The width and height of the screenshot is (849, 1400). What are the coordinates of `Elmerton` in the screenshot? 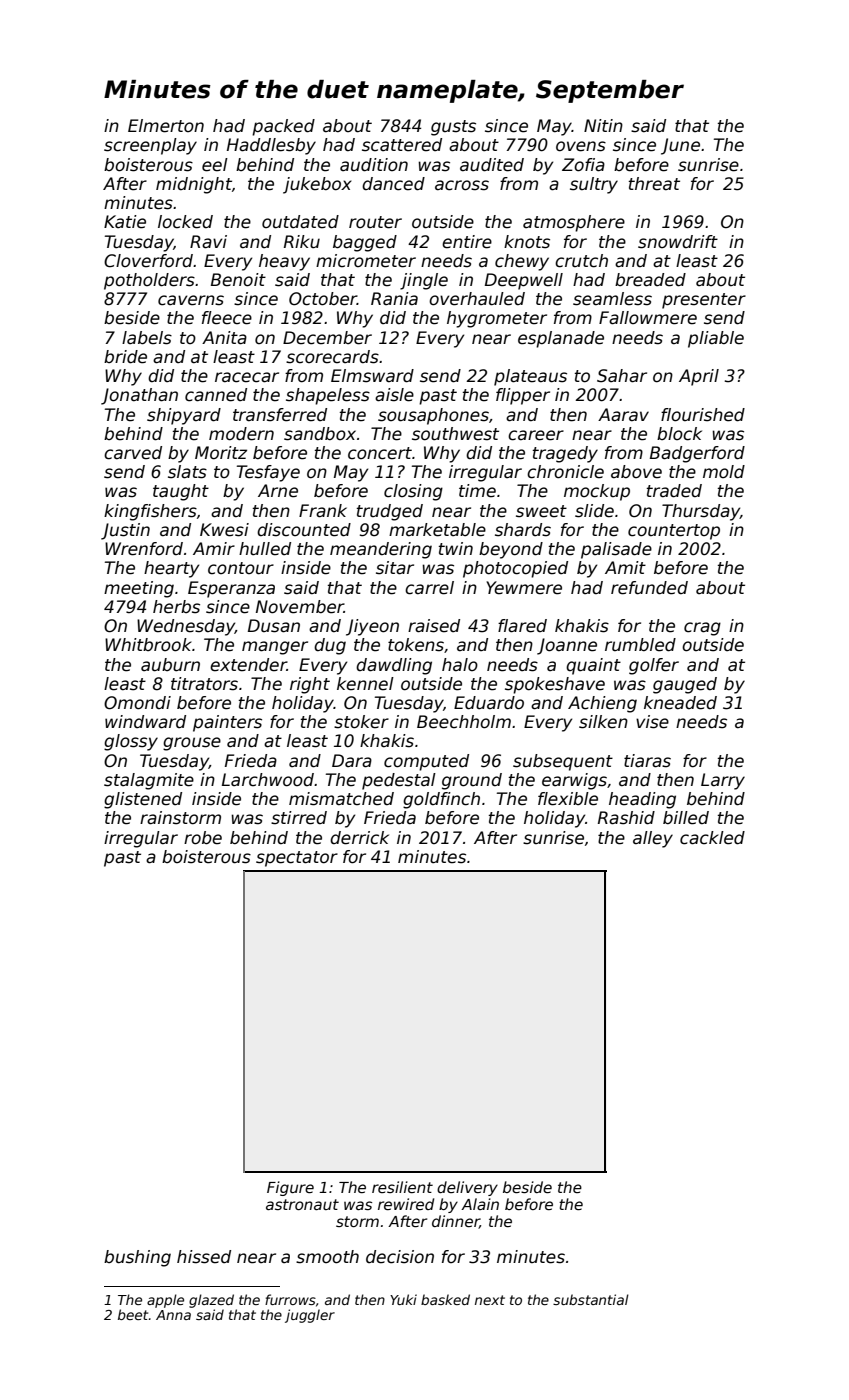 It's located at (166, 126).
